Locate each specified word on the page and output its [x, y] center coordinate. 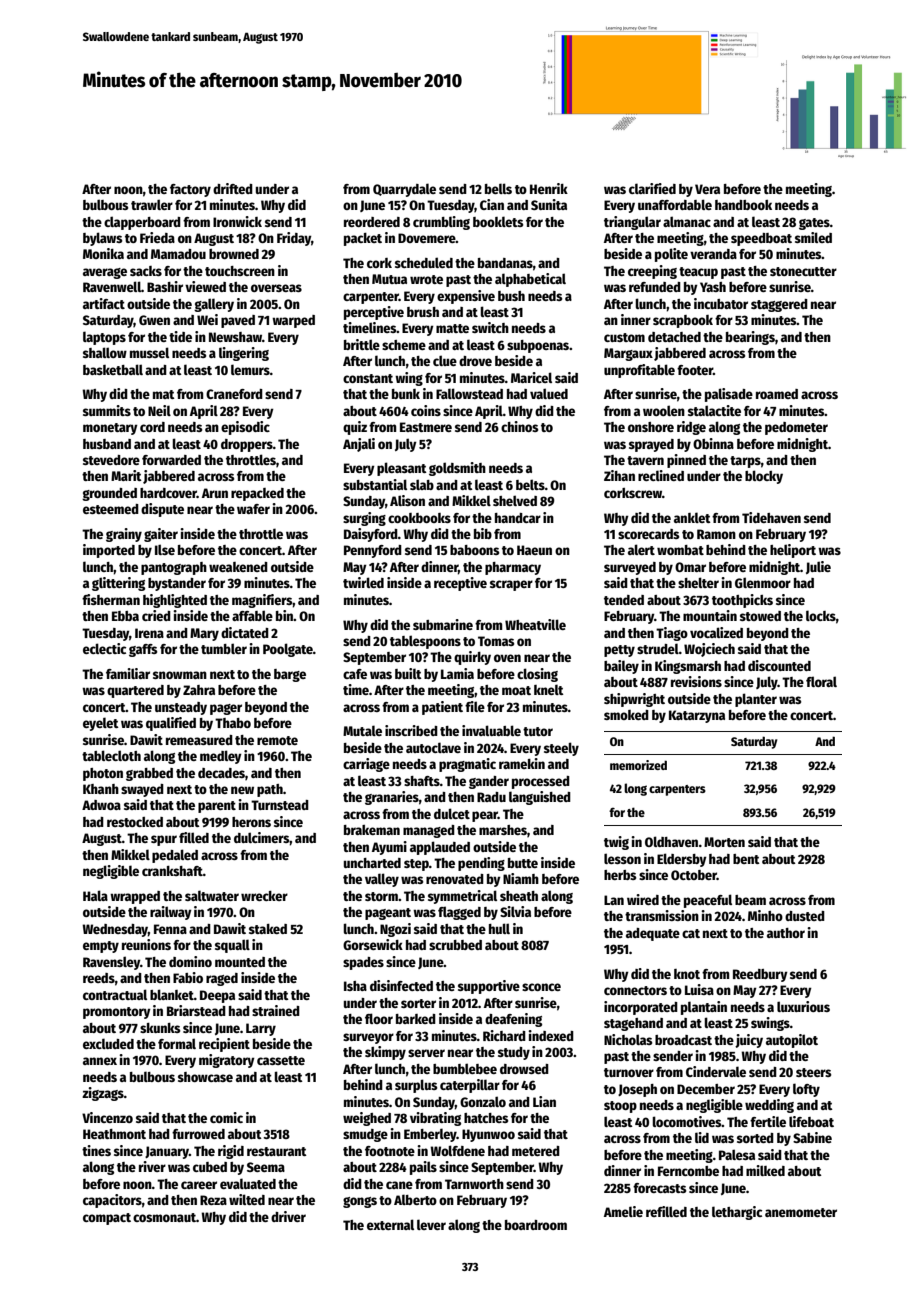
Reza [213, 1200]
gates [814, 224]
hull [499, 928]
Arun [215, 493]
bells [498, 188]
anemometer [801, 1212]
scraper [511, 585]
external [390, 1224]
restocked [135, 822]
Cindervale [716, 1071]
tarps [745, 462]
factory [190, 190]
